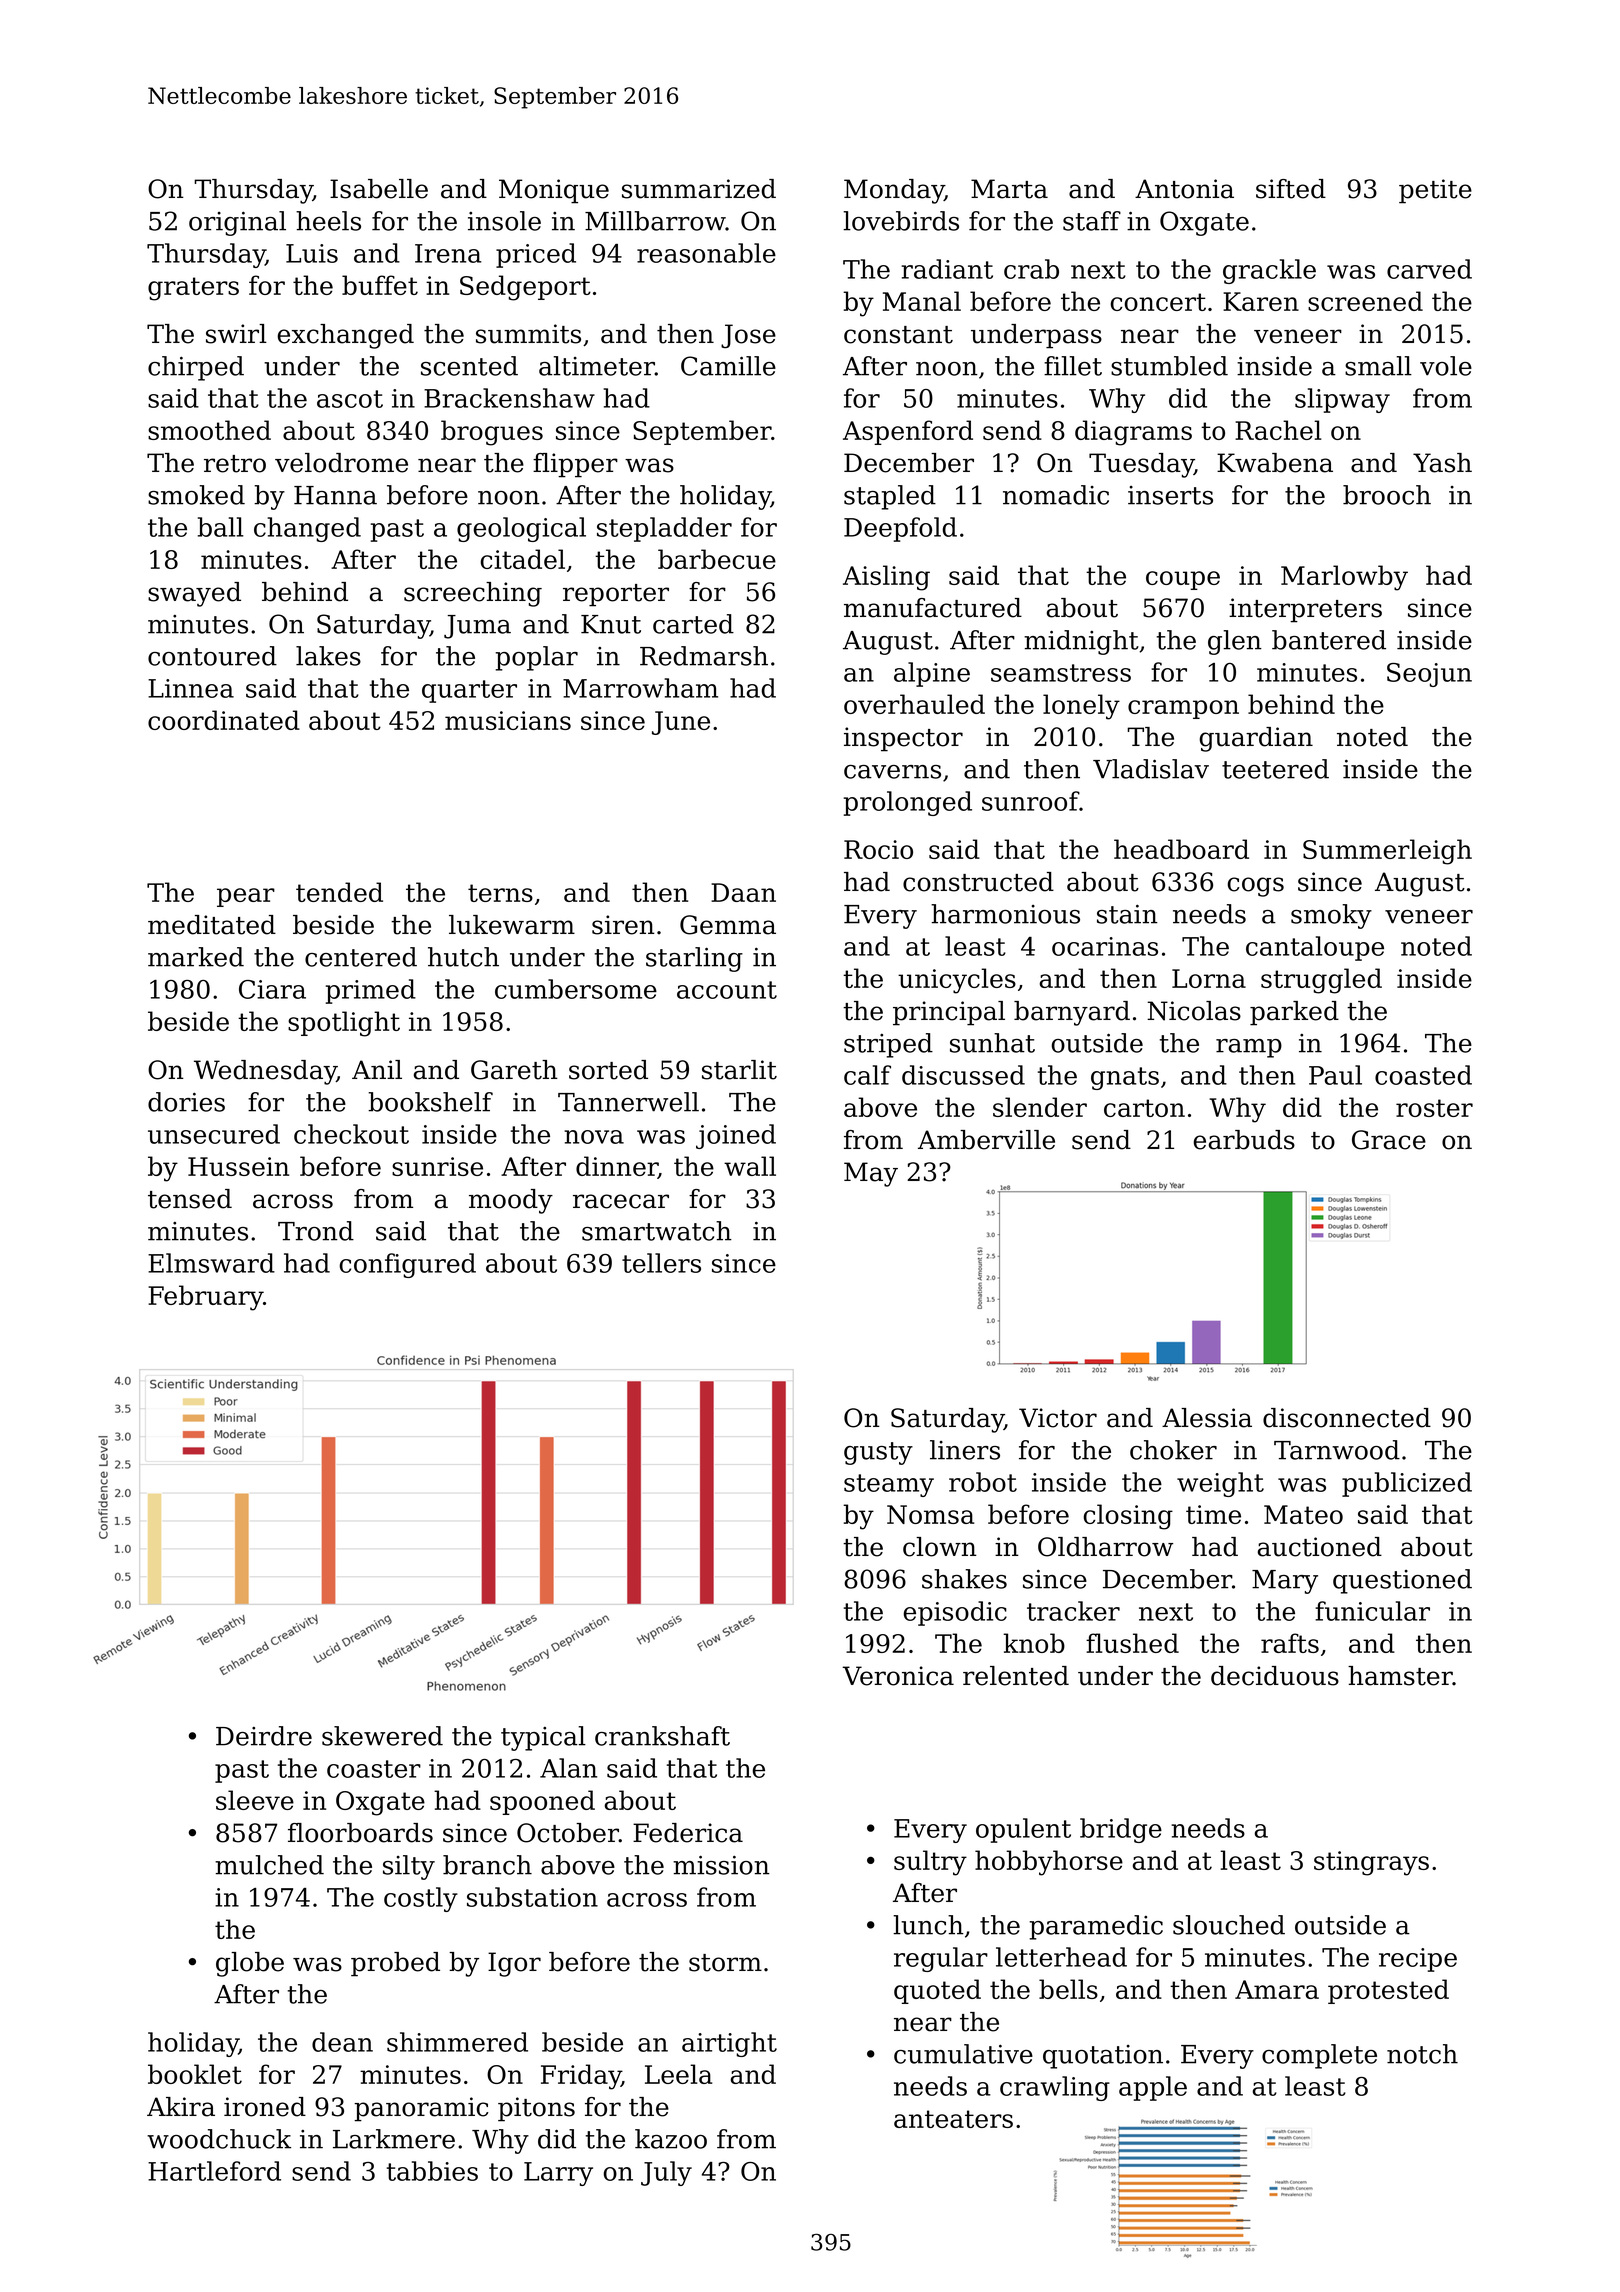 The width and height of the page is (1620, 2292). What do you see at coordinates (328, 221) in the page?
I see `heels` at bounding box center [328, 221].
